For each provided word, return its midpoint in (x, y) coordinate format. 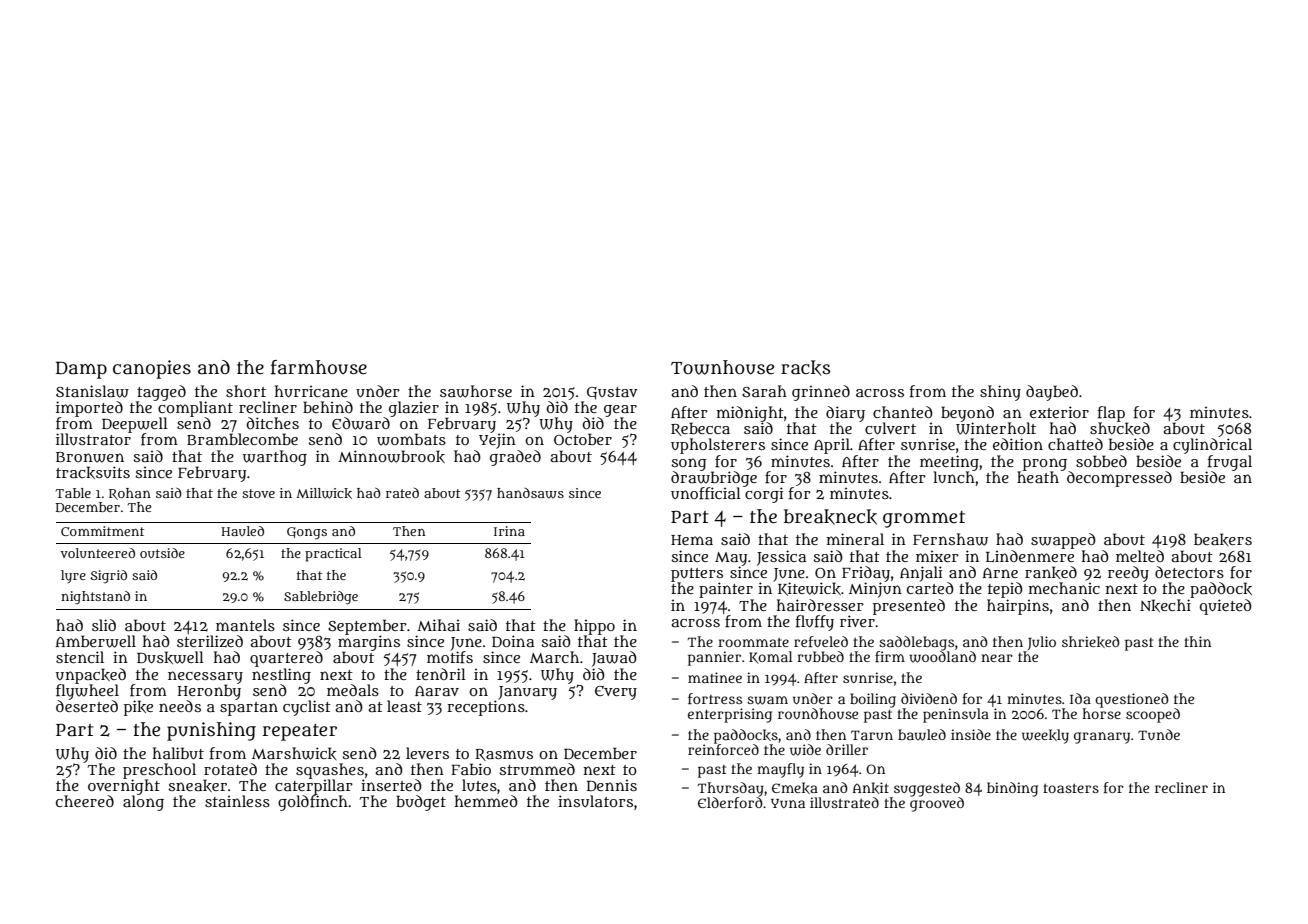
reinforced (723, 749)
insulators (595, 801)
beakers (1223, 539)
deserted (87, 706)
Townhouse (722, 367)
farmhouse (319, 367)
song (689, 464)
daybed (1052, 393)
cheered (85, 801)
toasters (1071, 788)
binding (1012, 789)
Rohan (130, 494)
